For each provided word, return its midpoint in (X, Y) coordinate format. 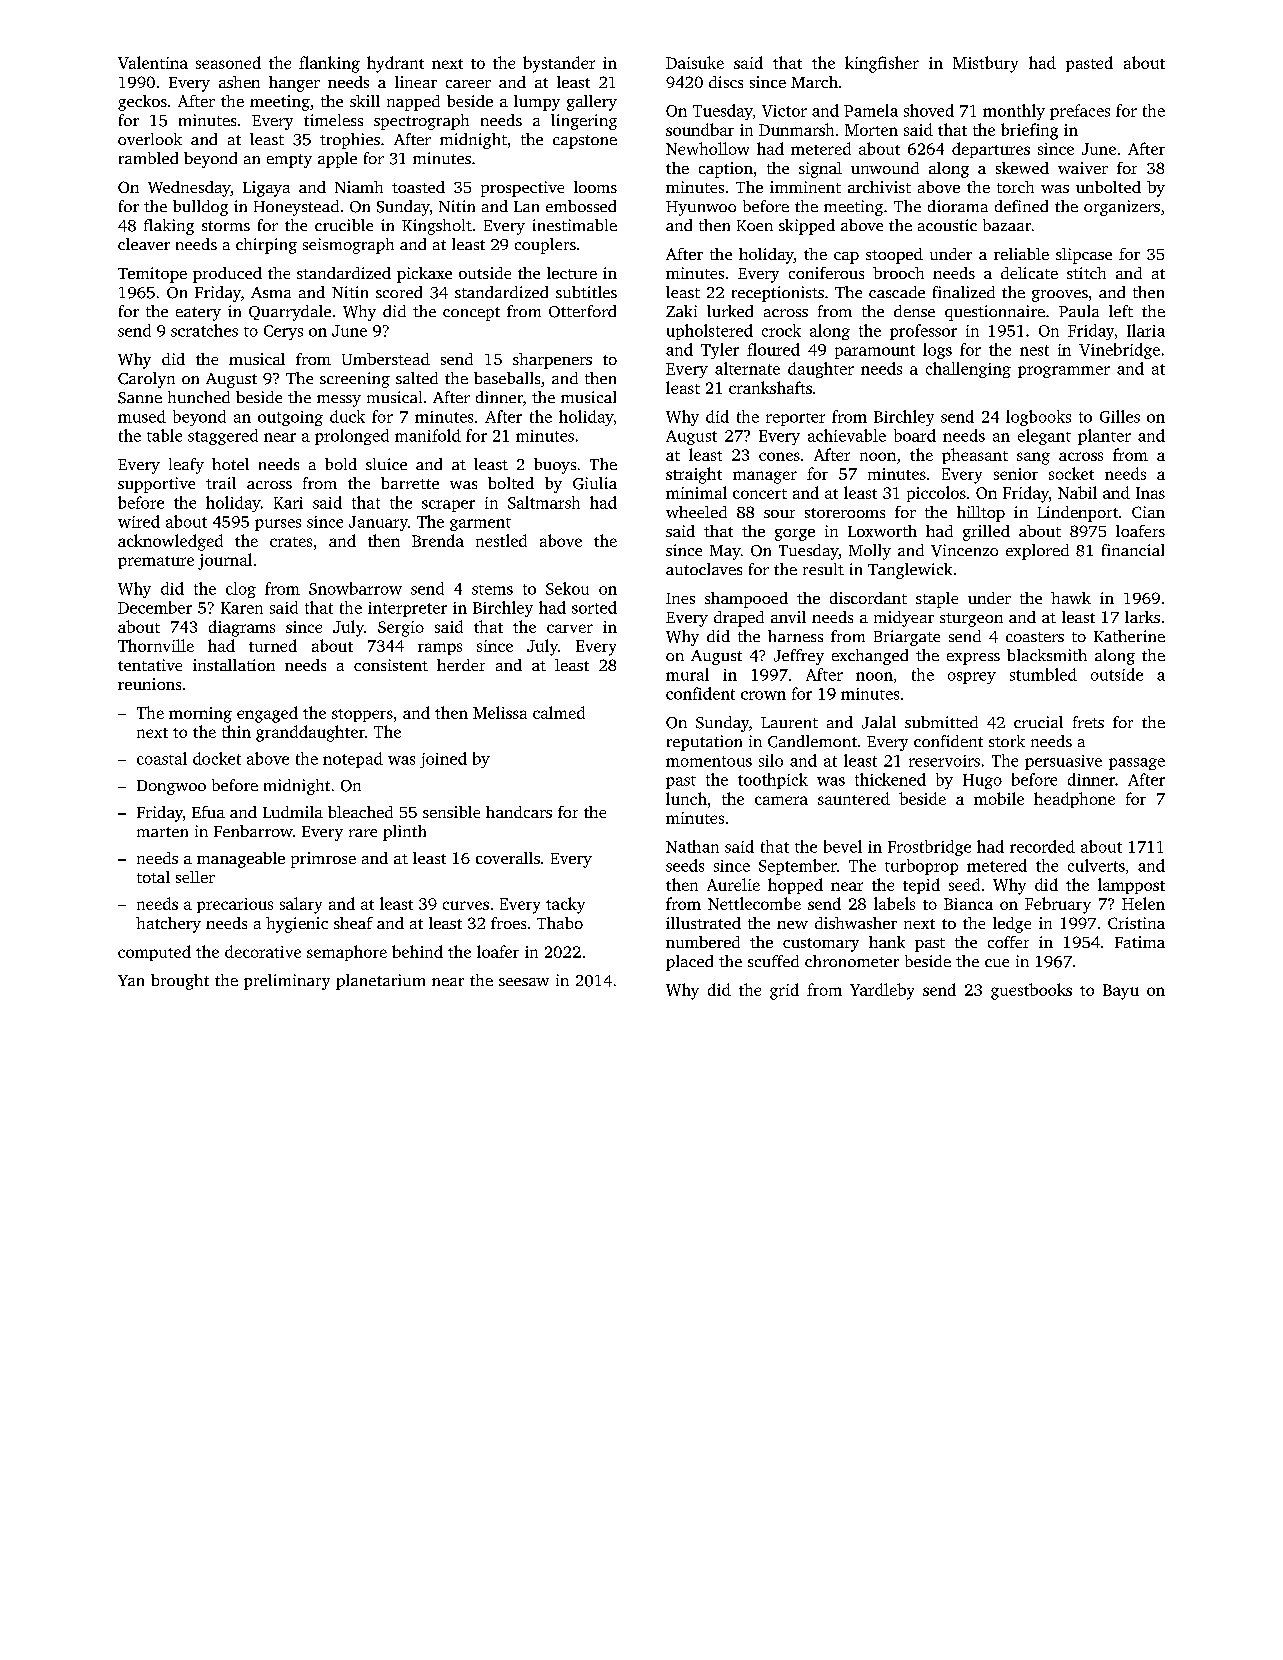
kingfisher (882, 64)
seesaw (524, 982)
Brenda (438, 540)
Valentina (153, 62)
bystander (559, 64)
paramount (875, 352)
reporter (795, 419)
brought (180, 982)
